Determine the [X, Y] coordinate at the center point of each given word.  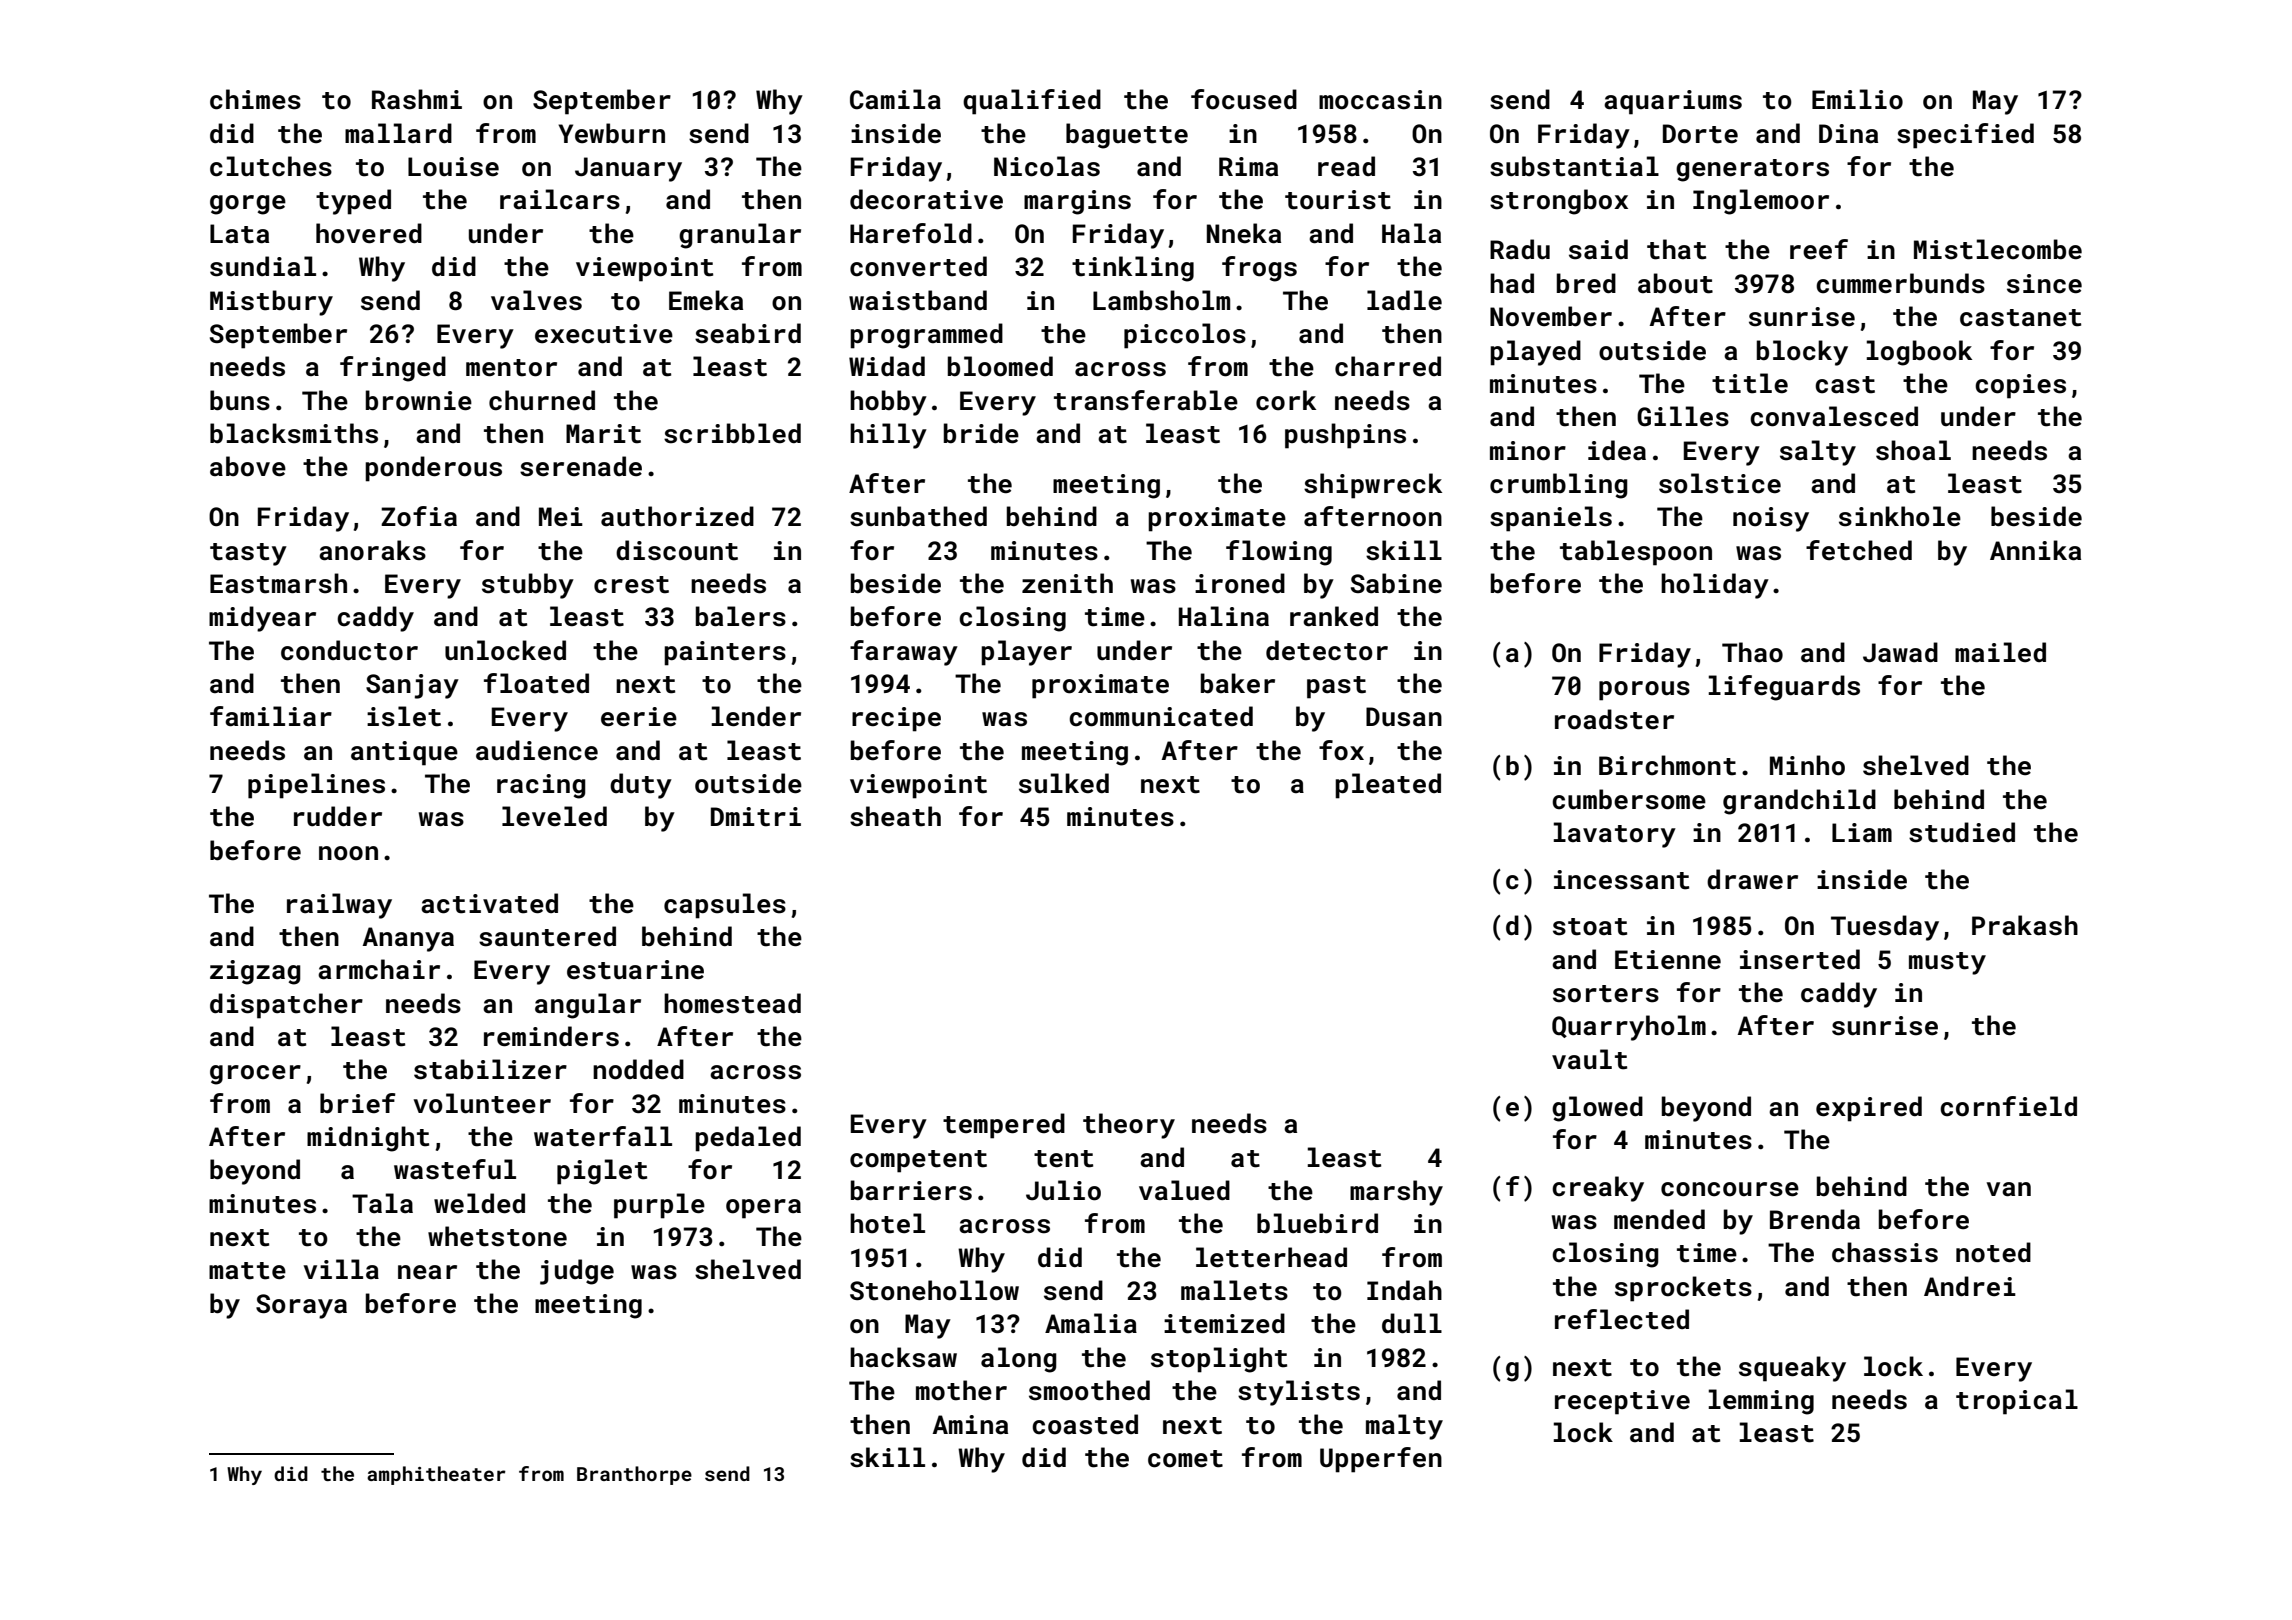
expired [1869, 1109]
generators [1752, 170]
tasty [248, 554]
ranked [1334, 616]
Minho [1807, 765]
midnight [368, 1139]
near [427, 1272]
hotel [887, 1223]
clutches [271, 166]
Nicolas [1047, 166]
